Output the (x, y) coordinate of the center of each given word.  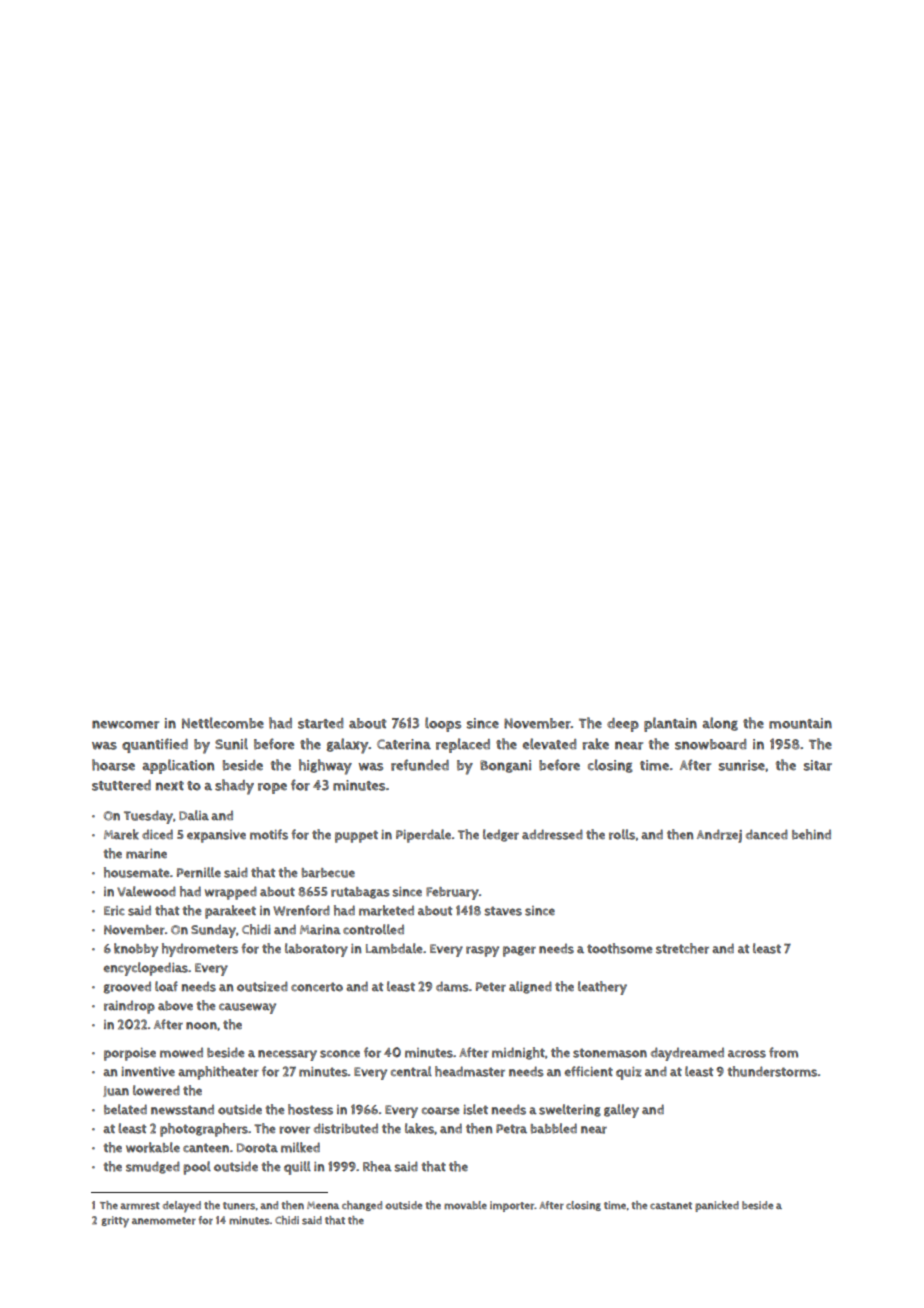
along (720, 724)
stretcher (682, 948)
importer (512, 1206)
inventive (148, 1072)
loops (443, 724)
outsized (262, 986)
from (783, 1052)
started (320, 723)
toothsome (620, 948)
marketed (386, 910)
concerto (317, 987)
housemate (137, 872)
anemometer (164, 1221)
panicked (717, 1206)
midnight (518, 1053)
